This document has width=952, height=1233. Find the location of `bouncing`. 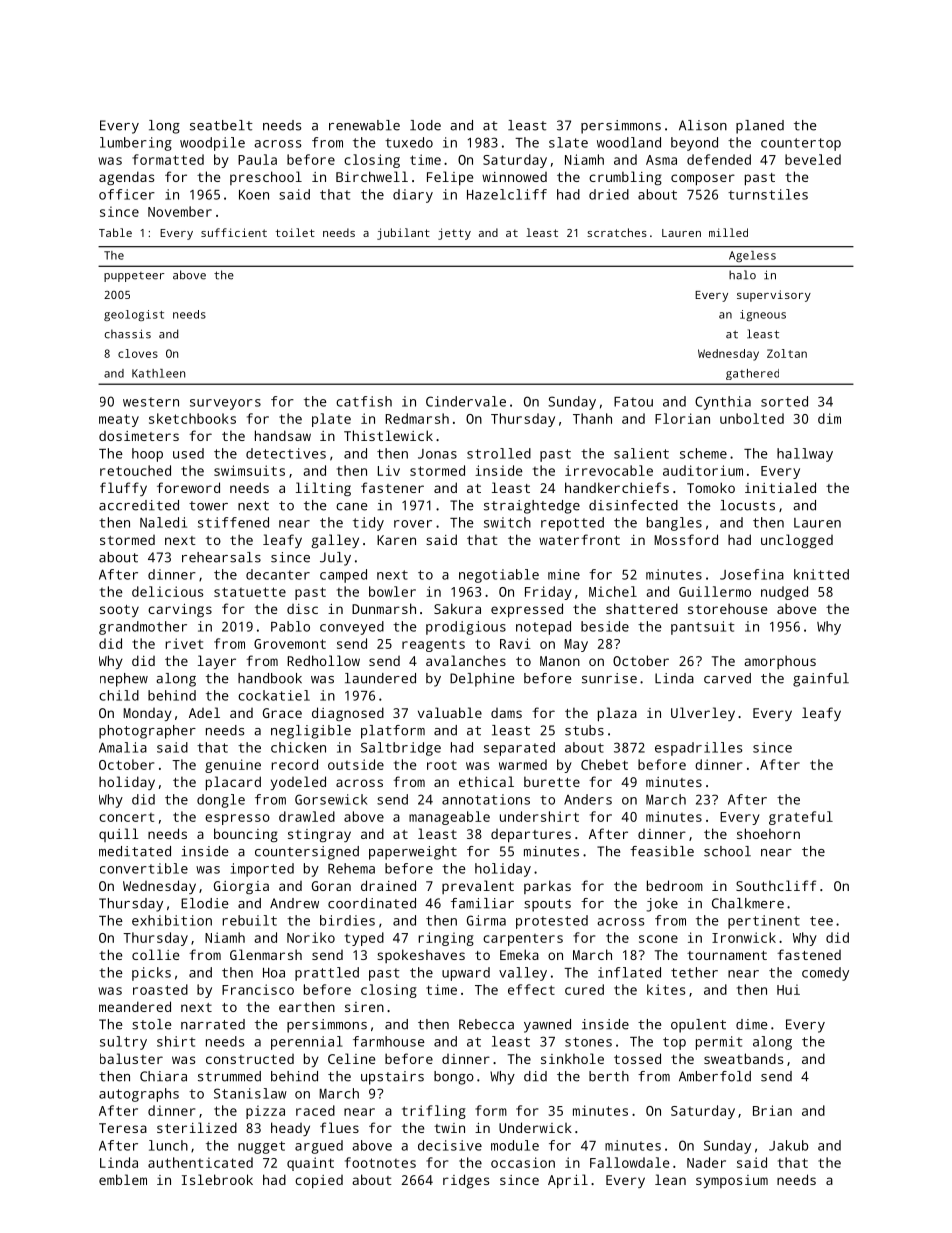

bouncing is located at coordinates (246, 835).
